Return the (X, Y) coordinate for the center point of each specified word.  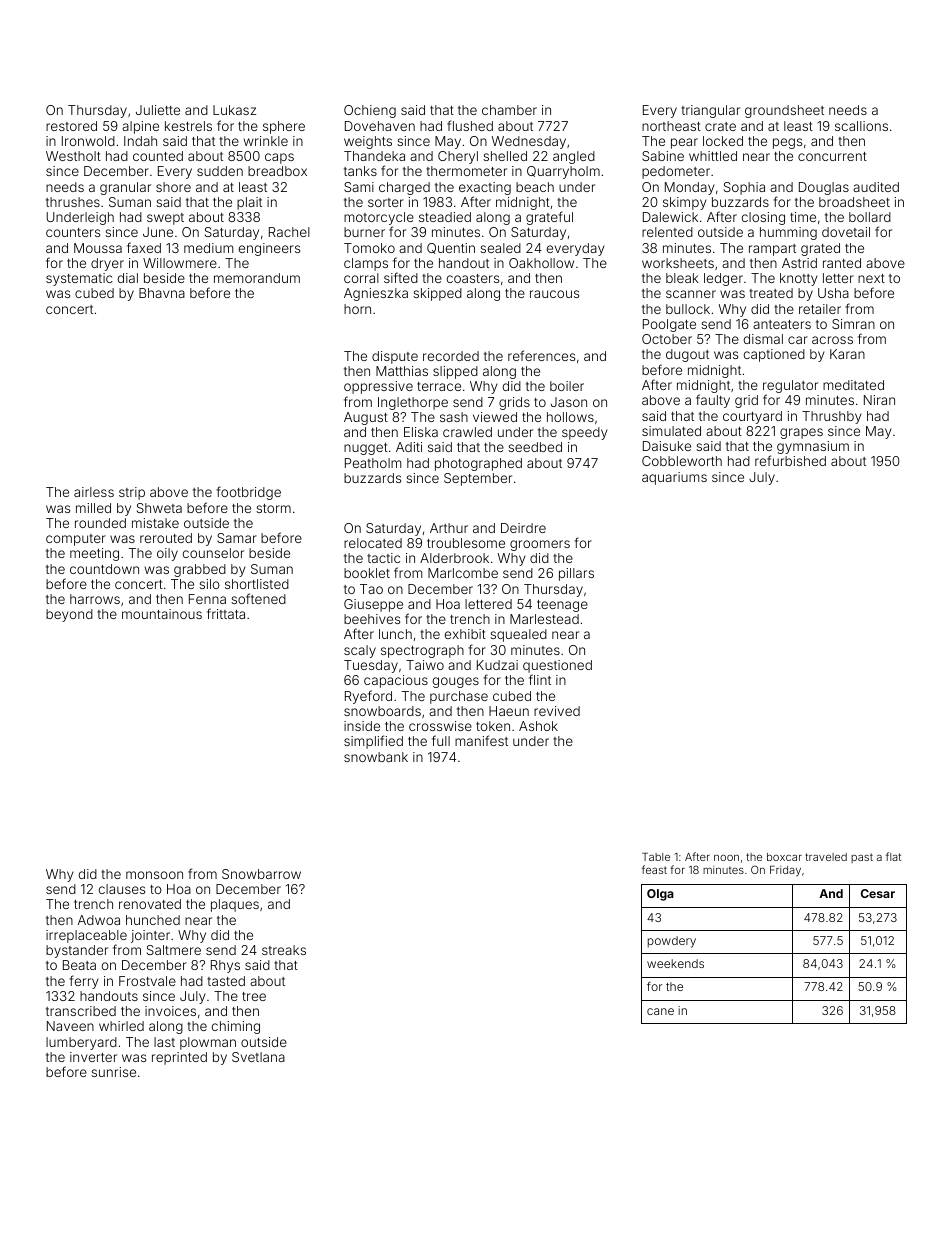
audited (876, 187)
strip (132, 493)
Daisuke (667, 446)
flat (893, 856)
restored (71, 126)
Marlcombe (463, 573)
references (541, 355)
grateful (549, 218)
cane (660, 1011)
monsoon (154, 875)
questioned (557, 666)
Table (656, 857)
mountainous (162, 614)
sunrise (113, 1072)
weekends (675, 963)
